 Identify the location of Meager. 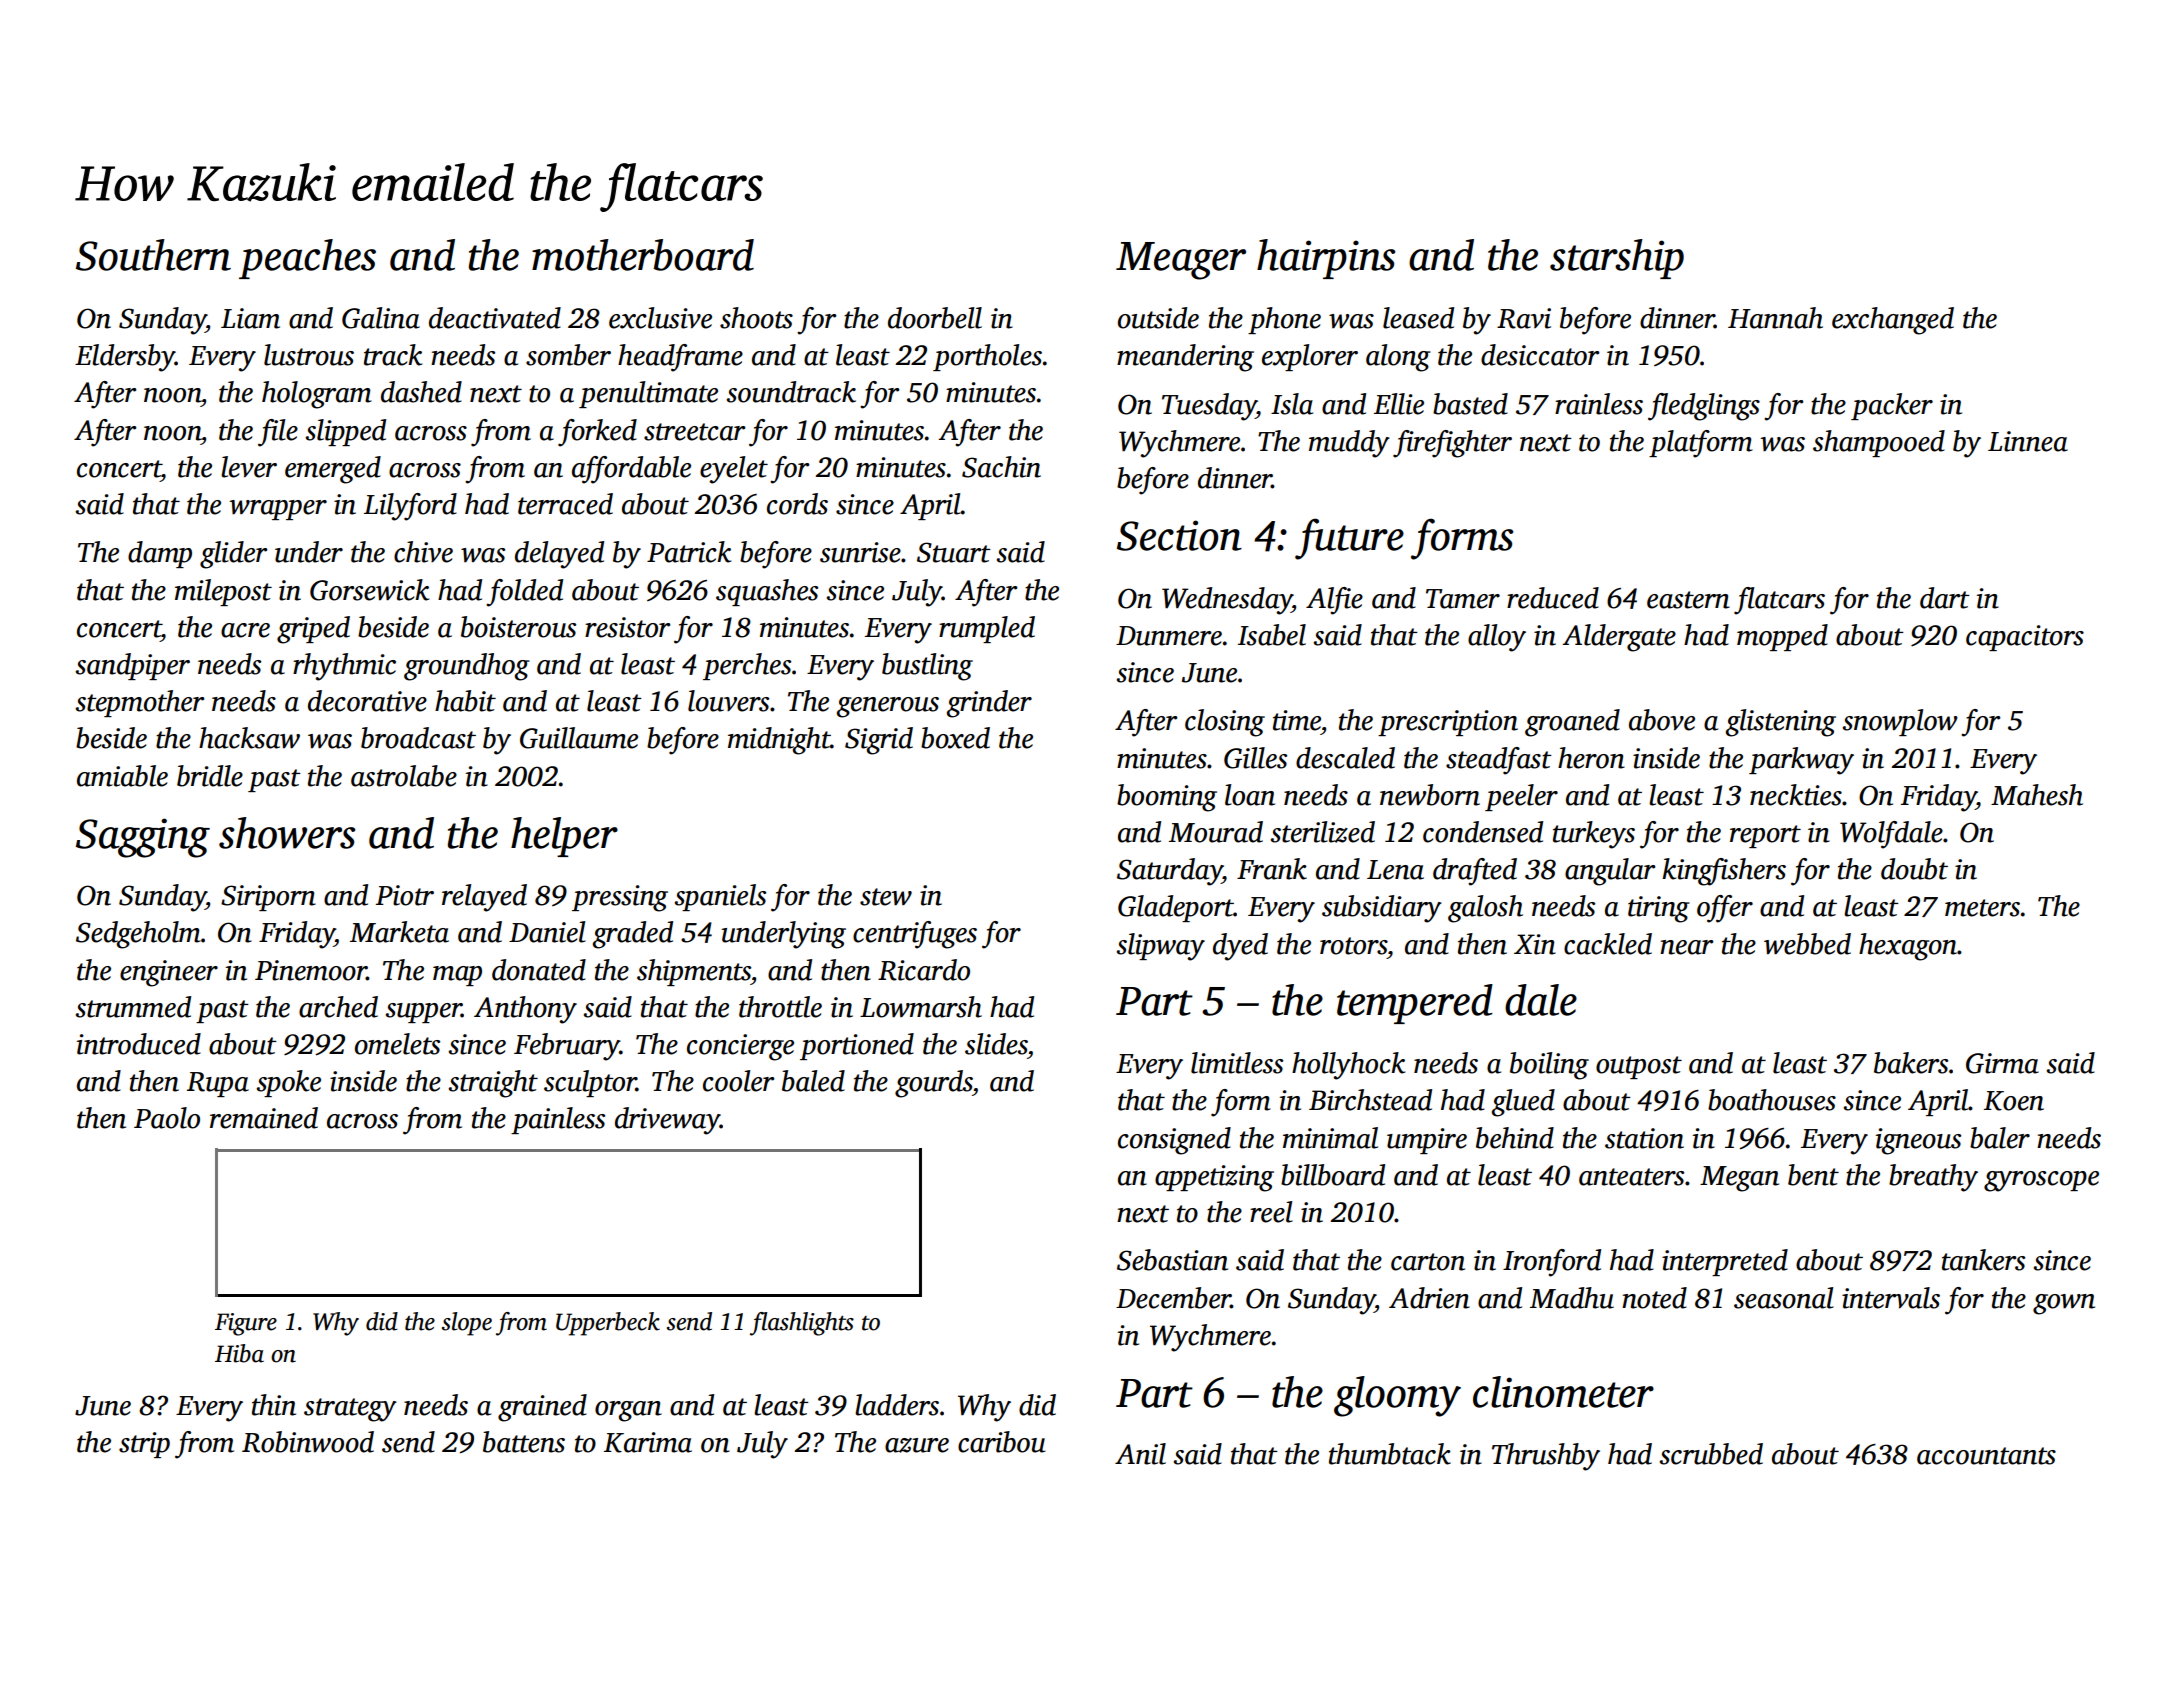
(1181, 261).
